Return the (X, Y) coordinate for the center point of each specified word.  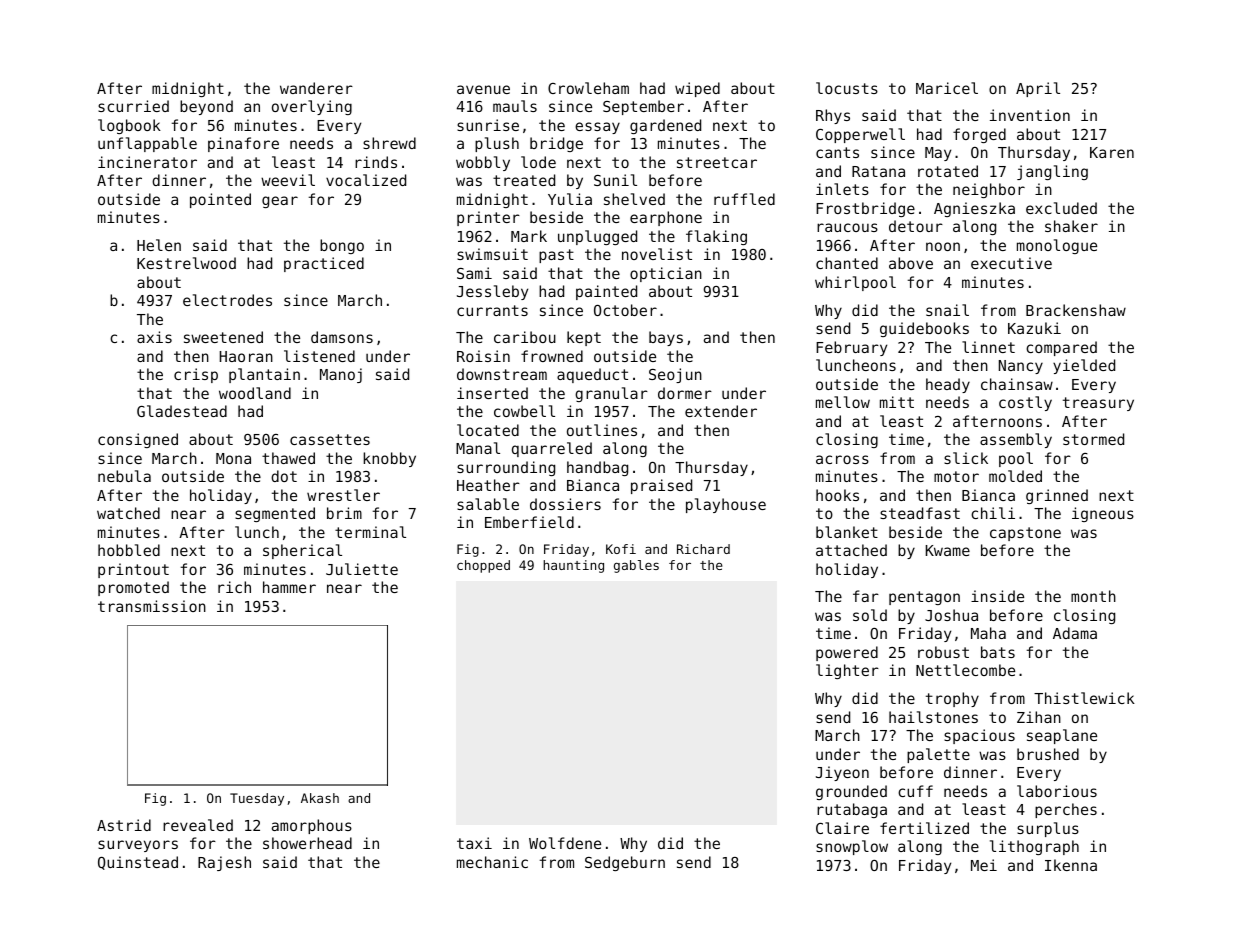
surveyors (138, 846)
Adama (1075, 633)
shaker (1071, 226)
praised (661, 486)
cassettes (330, 439)
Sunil (615, 180)
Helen (159, 245)
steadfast (920, 513)
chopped (483, 566)
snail (947, 310)
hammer (289, 587)
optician (666, 274)
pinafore (243, 144)
